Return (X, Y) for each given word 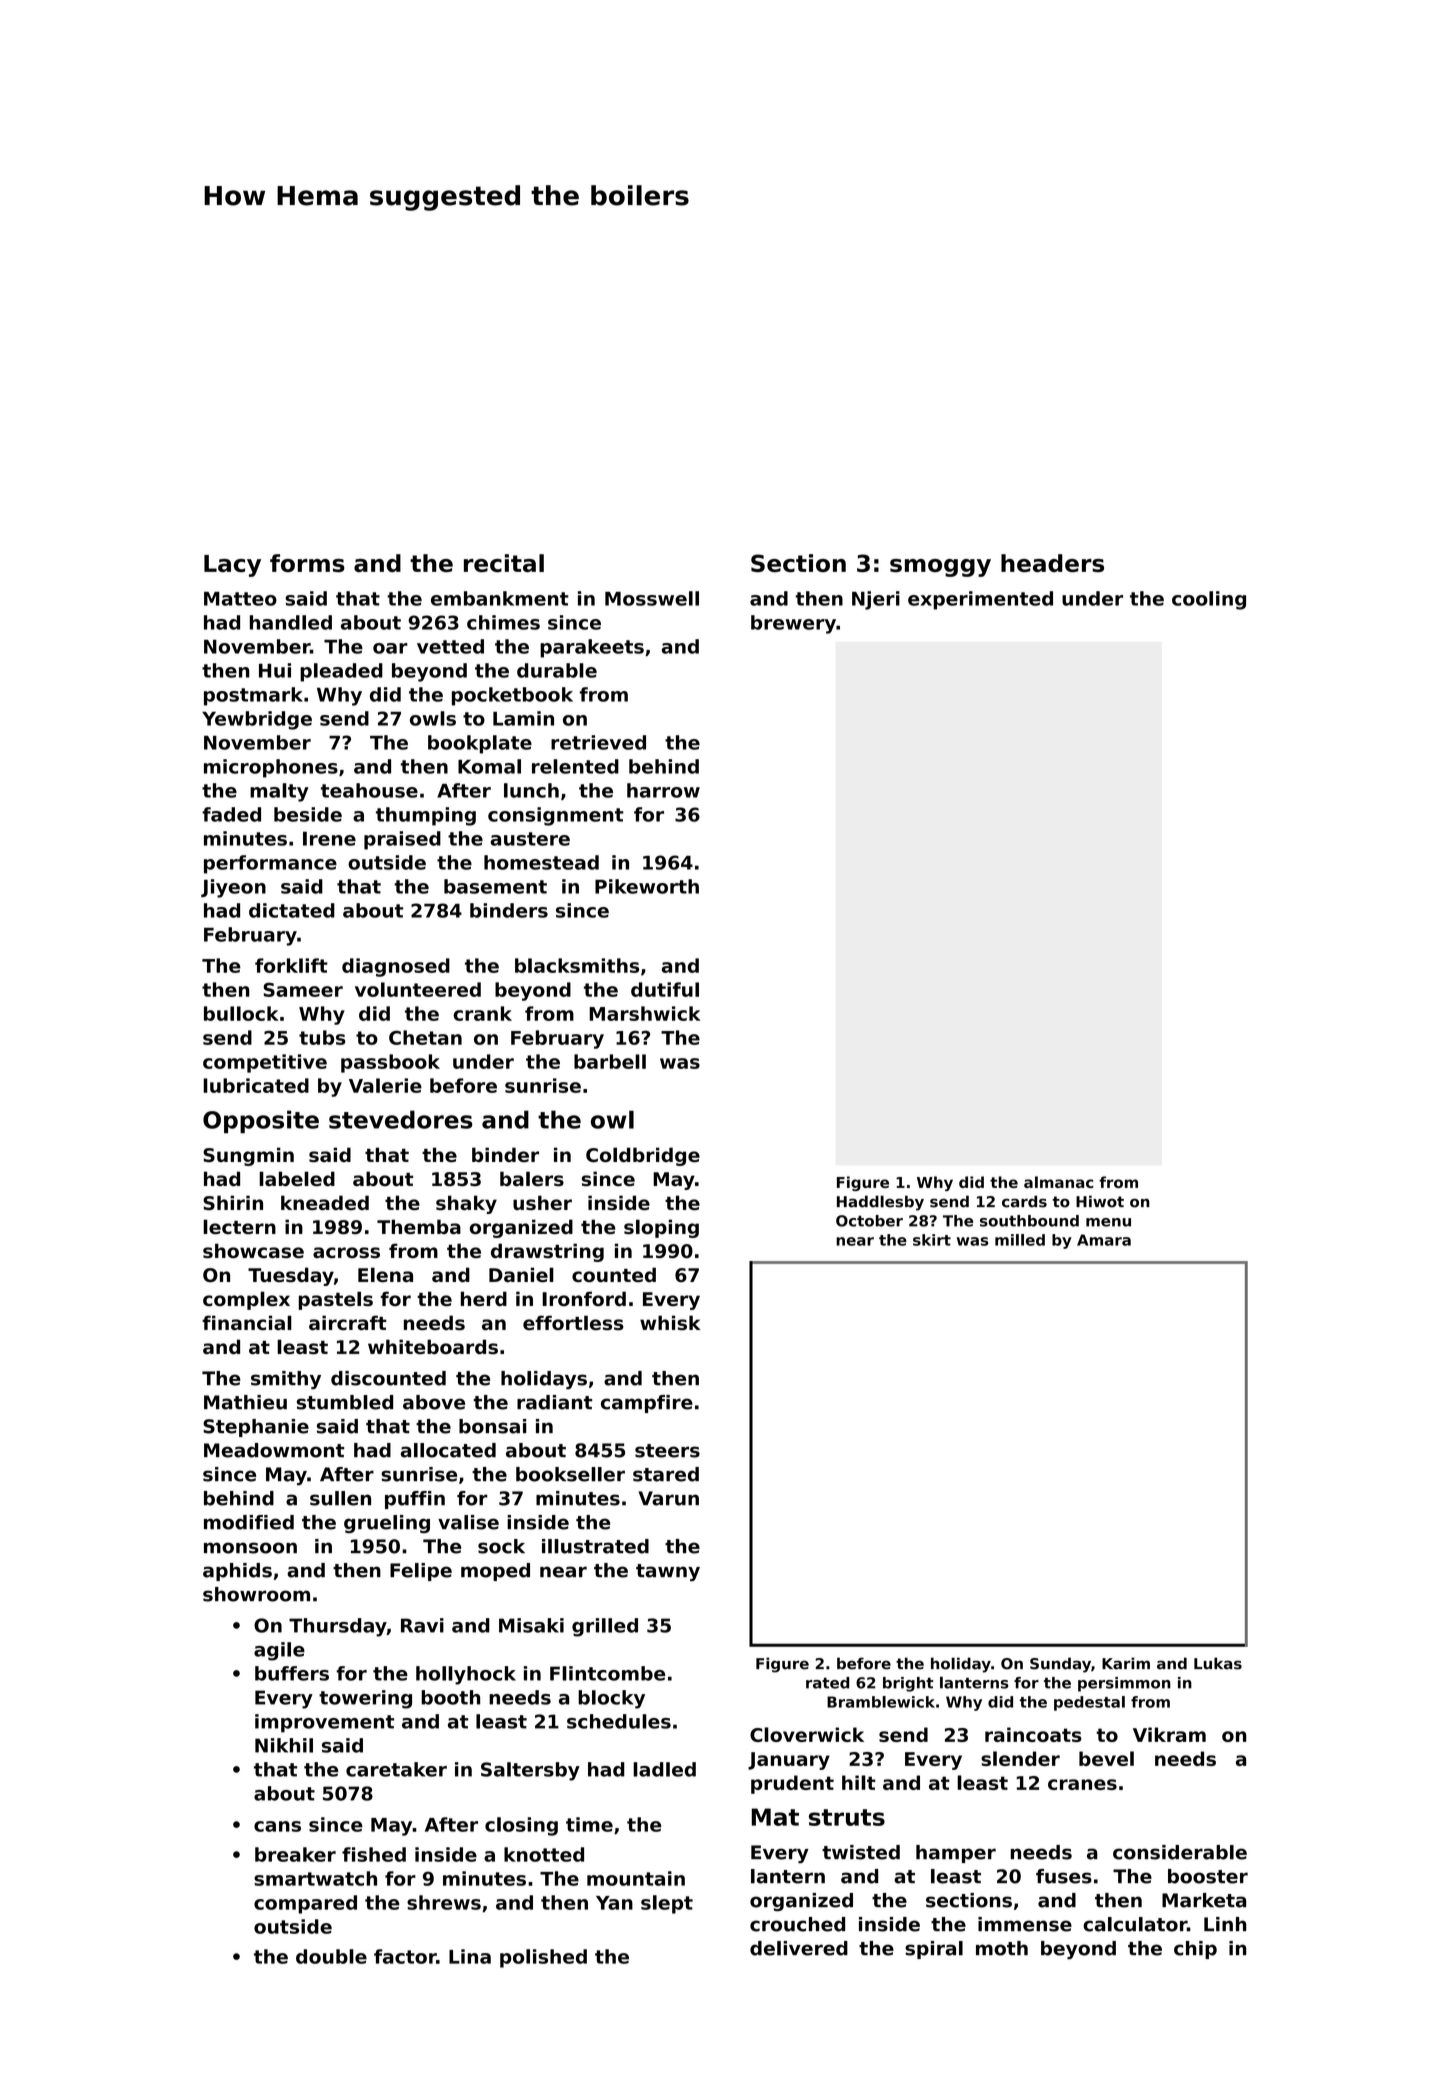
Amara (1104, 1240)
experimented (980, 600)
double (331, 1956)
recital (504, 563)
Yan (614, 1903)
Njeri (876, 600)
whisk (670, 1322)
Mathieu (245, 1402)
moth (1002, 1948)
